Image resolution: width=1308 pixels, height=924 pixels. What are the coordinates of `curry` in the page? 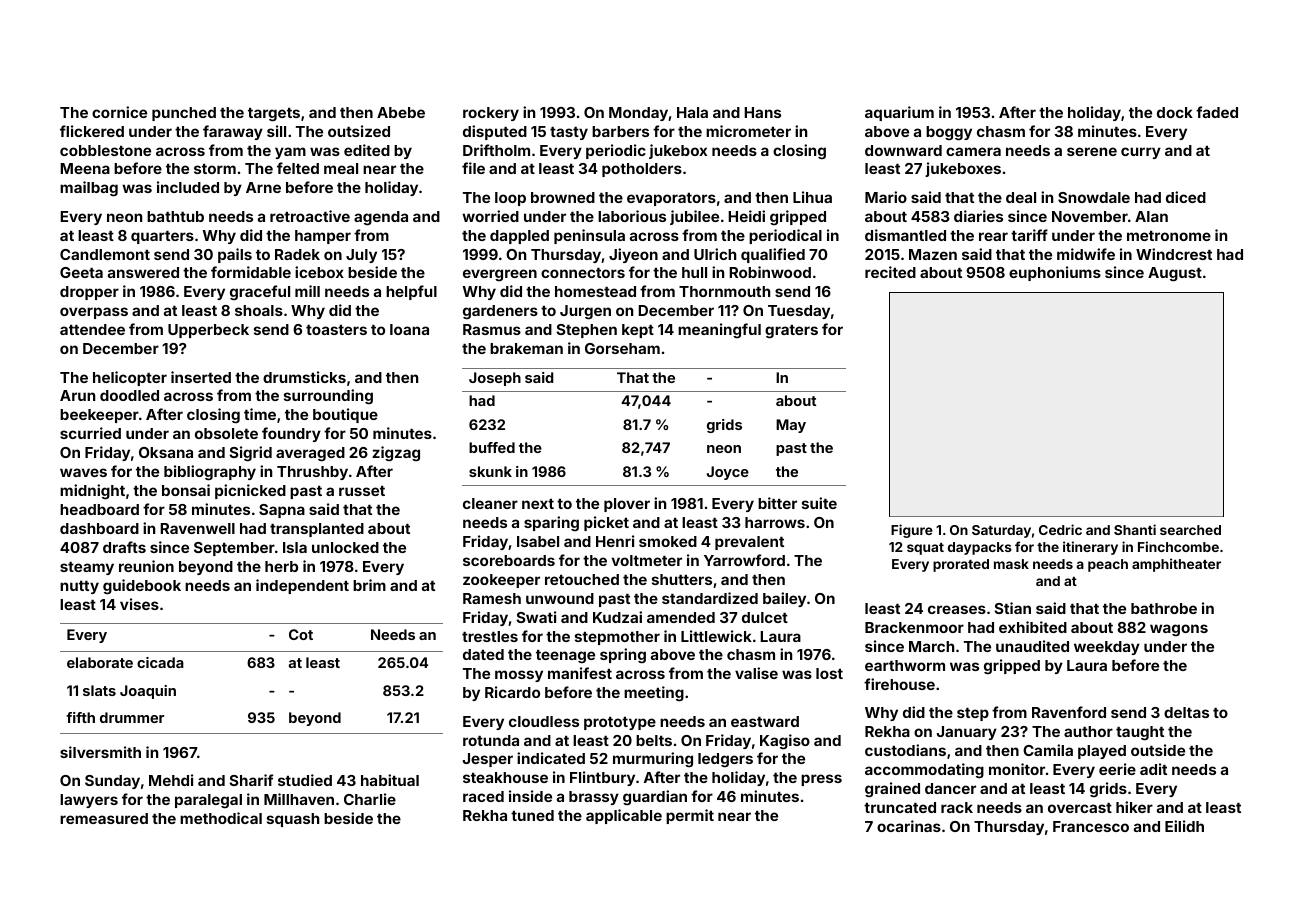 It's located at (1141, 153).
